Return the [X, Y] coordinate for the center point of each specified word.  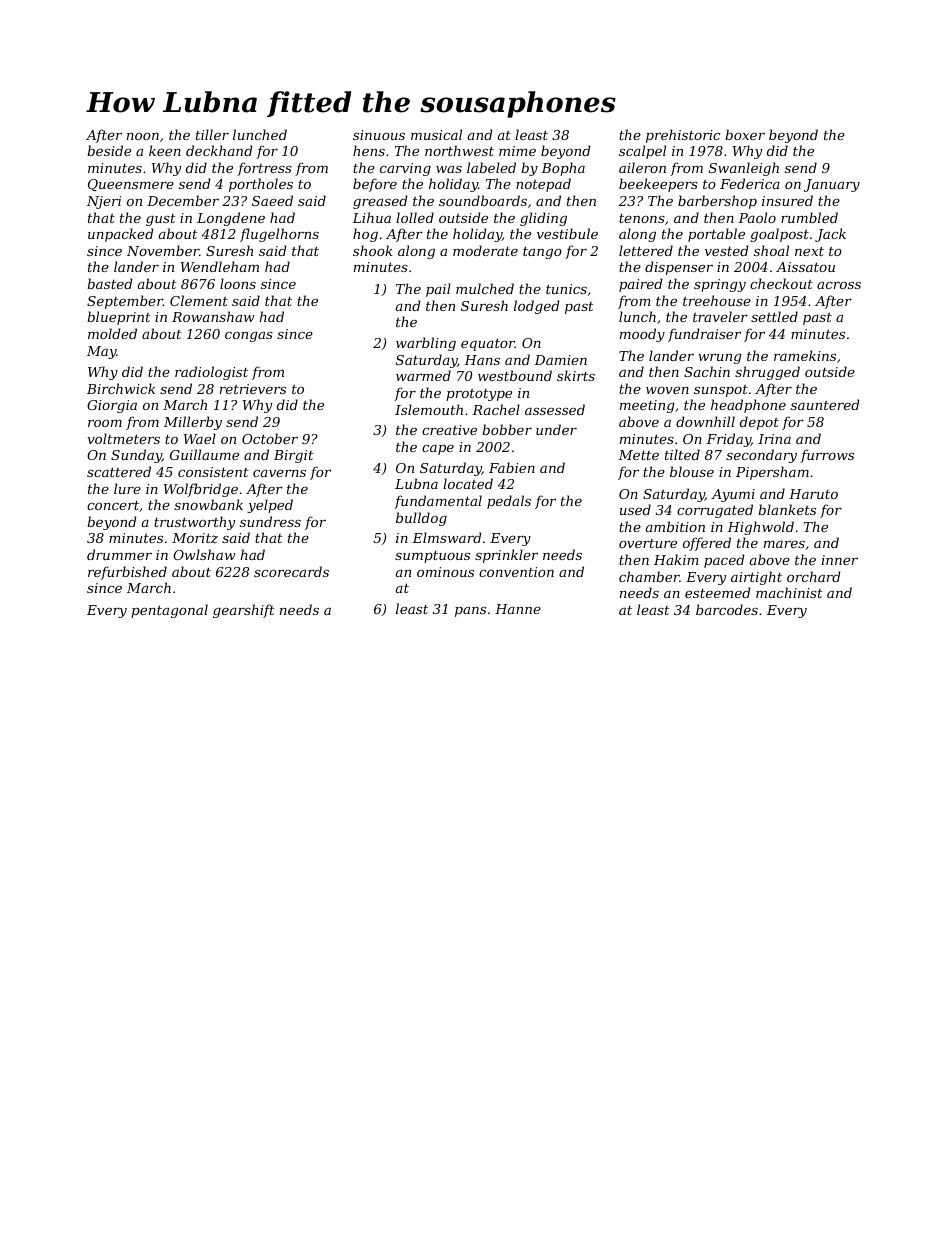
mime [517, 151]
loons [238, 283]
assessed [555, 409]
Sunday [136, 456]
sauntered [825, 404]
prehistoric [683, 136]
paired [641, 285]
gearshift [244, 611]
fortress [264, 169]
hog [365, 235]
